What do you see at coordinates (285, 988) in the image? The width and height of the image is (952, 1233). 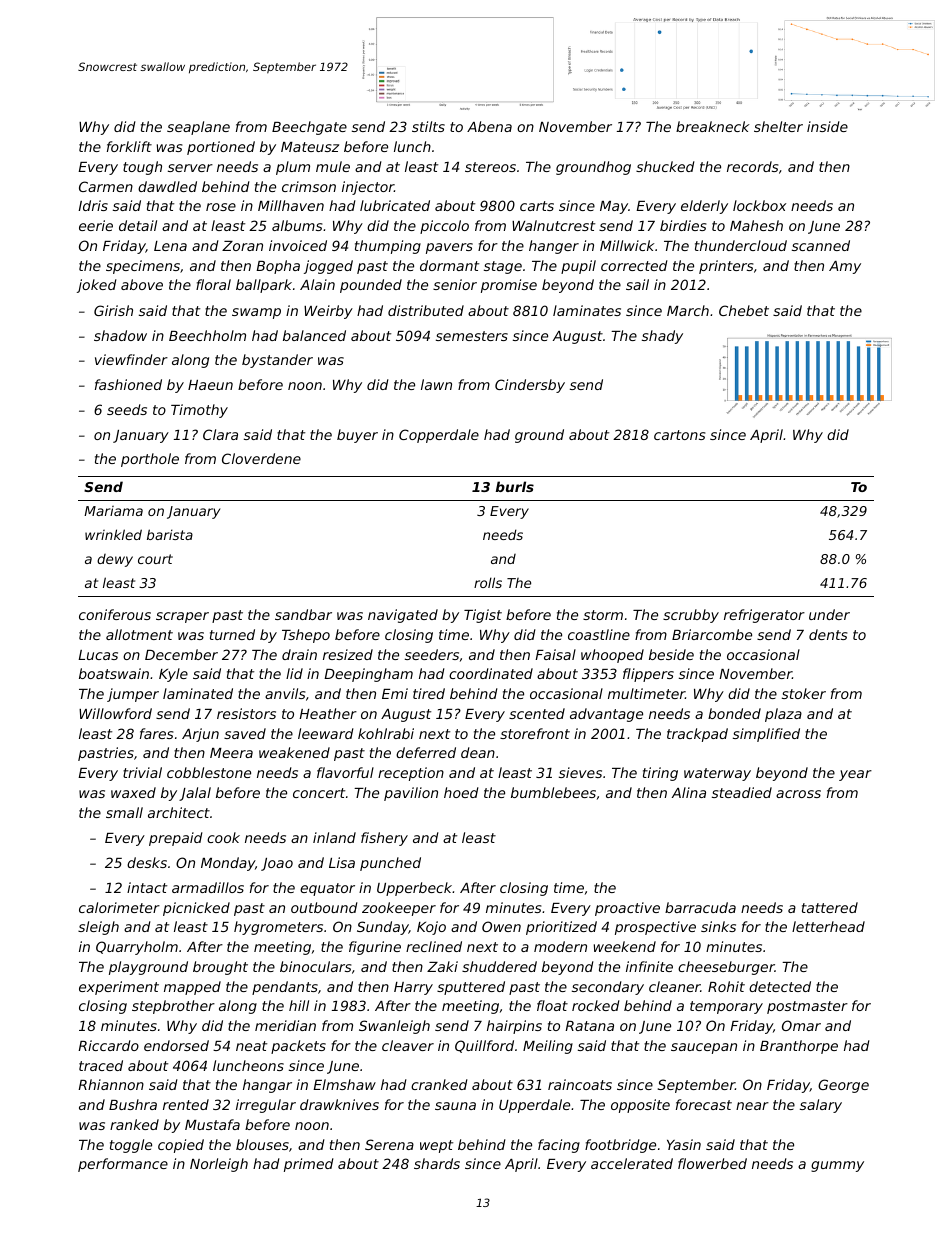 I see `pendants` at bounding box center [285, 988].
